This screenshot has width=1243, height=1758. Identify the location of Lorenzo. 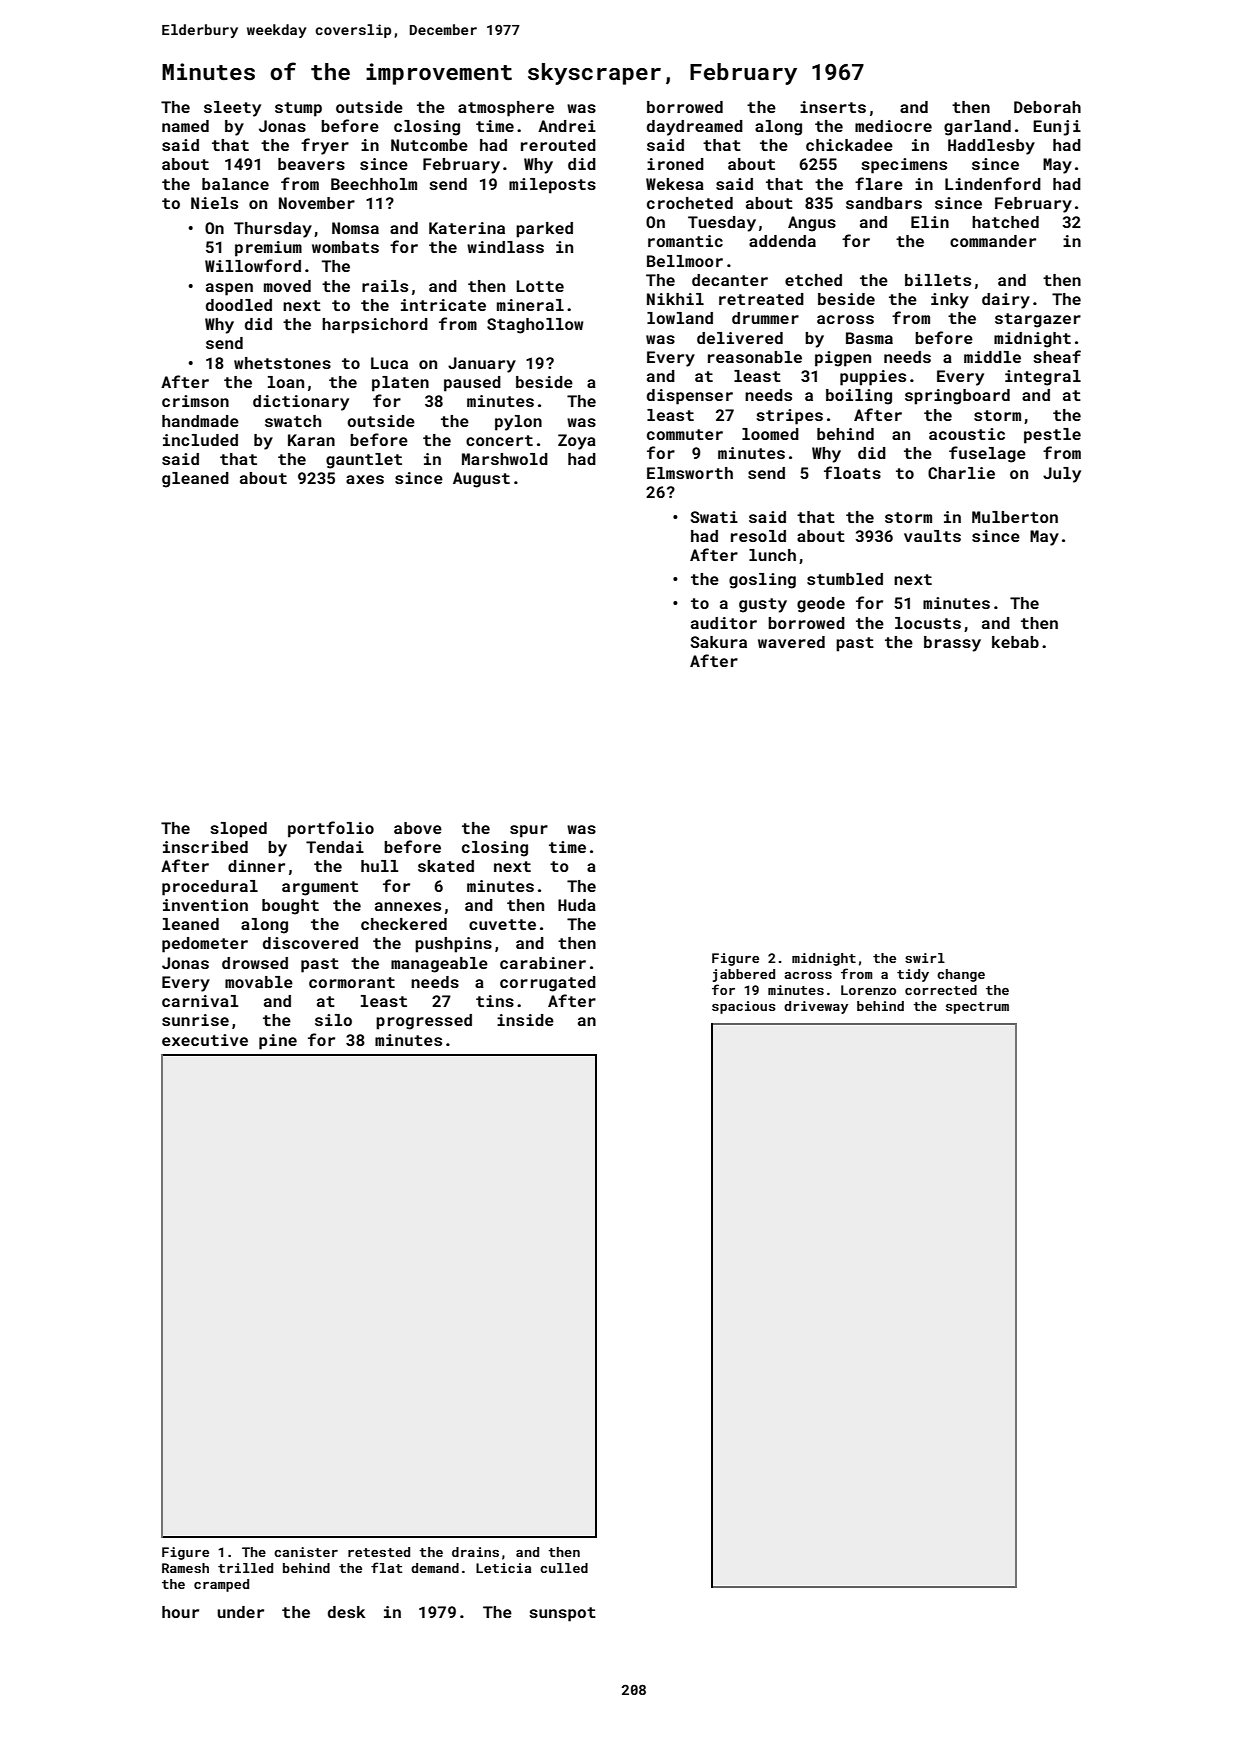
(868, 990).
